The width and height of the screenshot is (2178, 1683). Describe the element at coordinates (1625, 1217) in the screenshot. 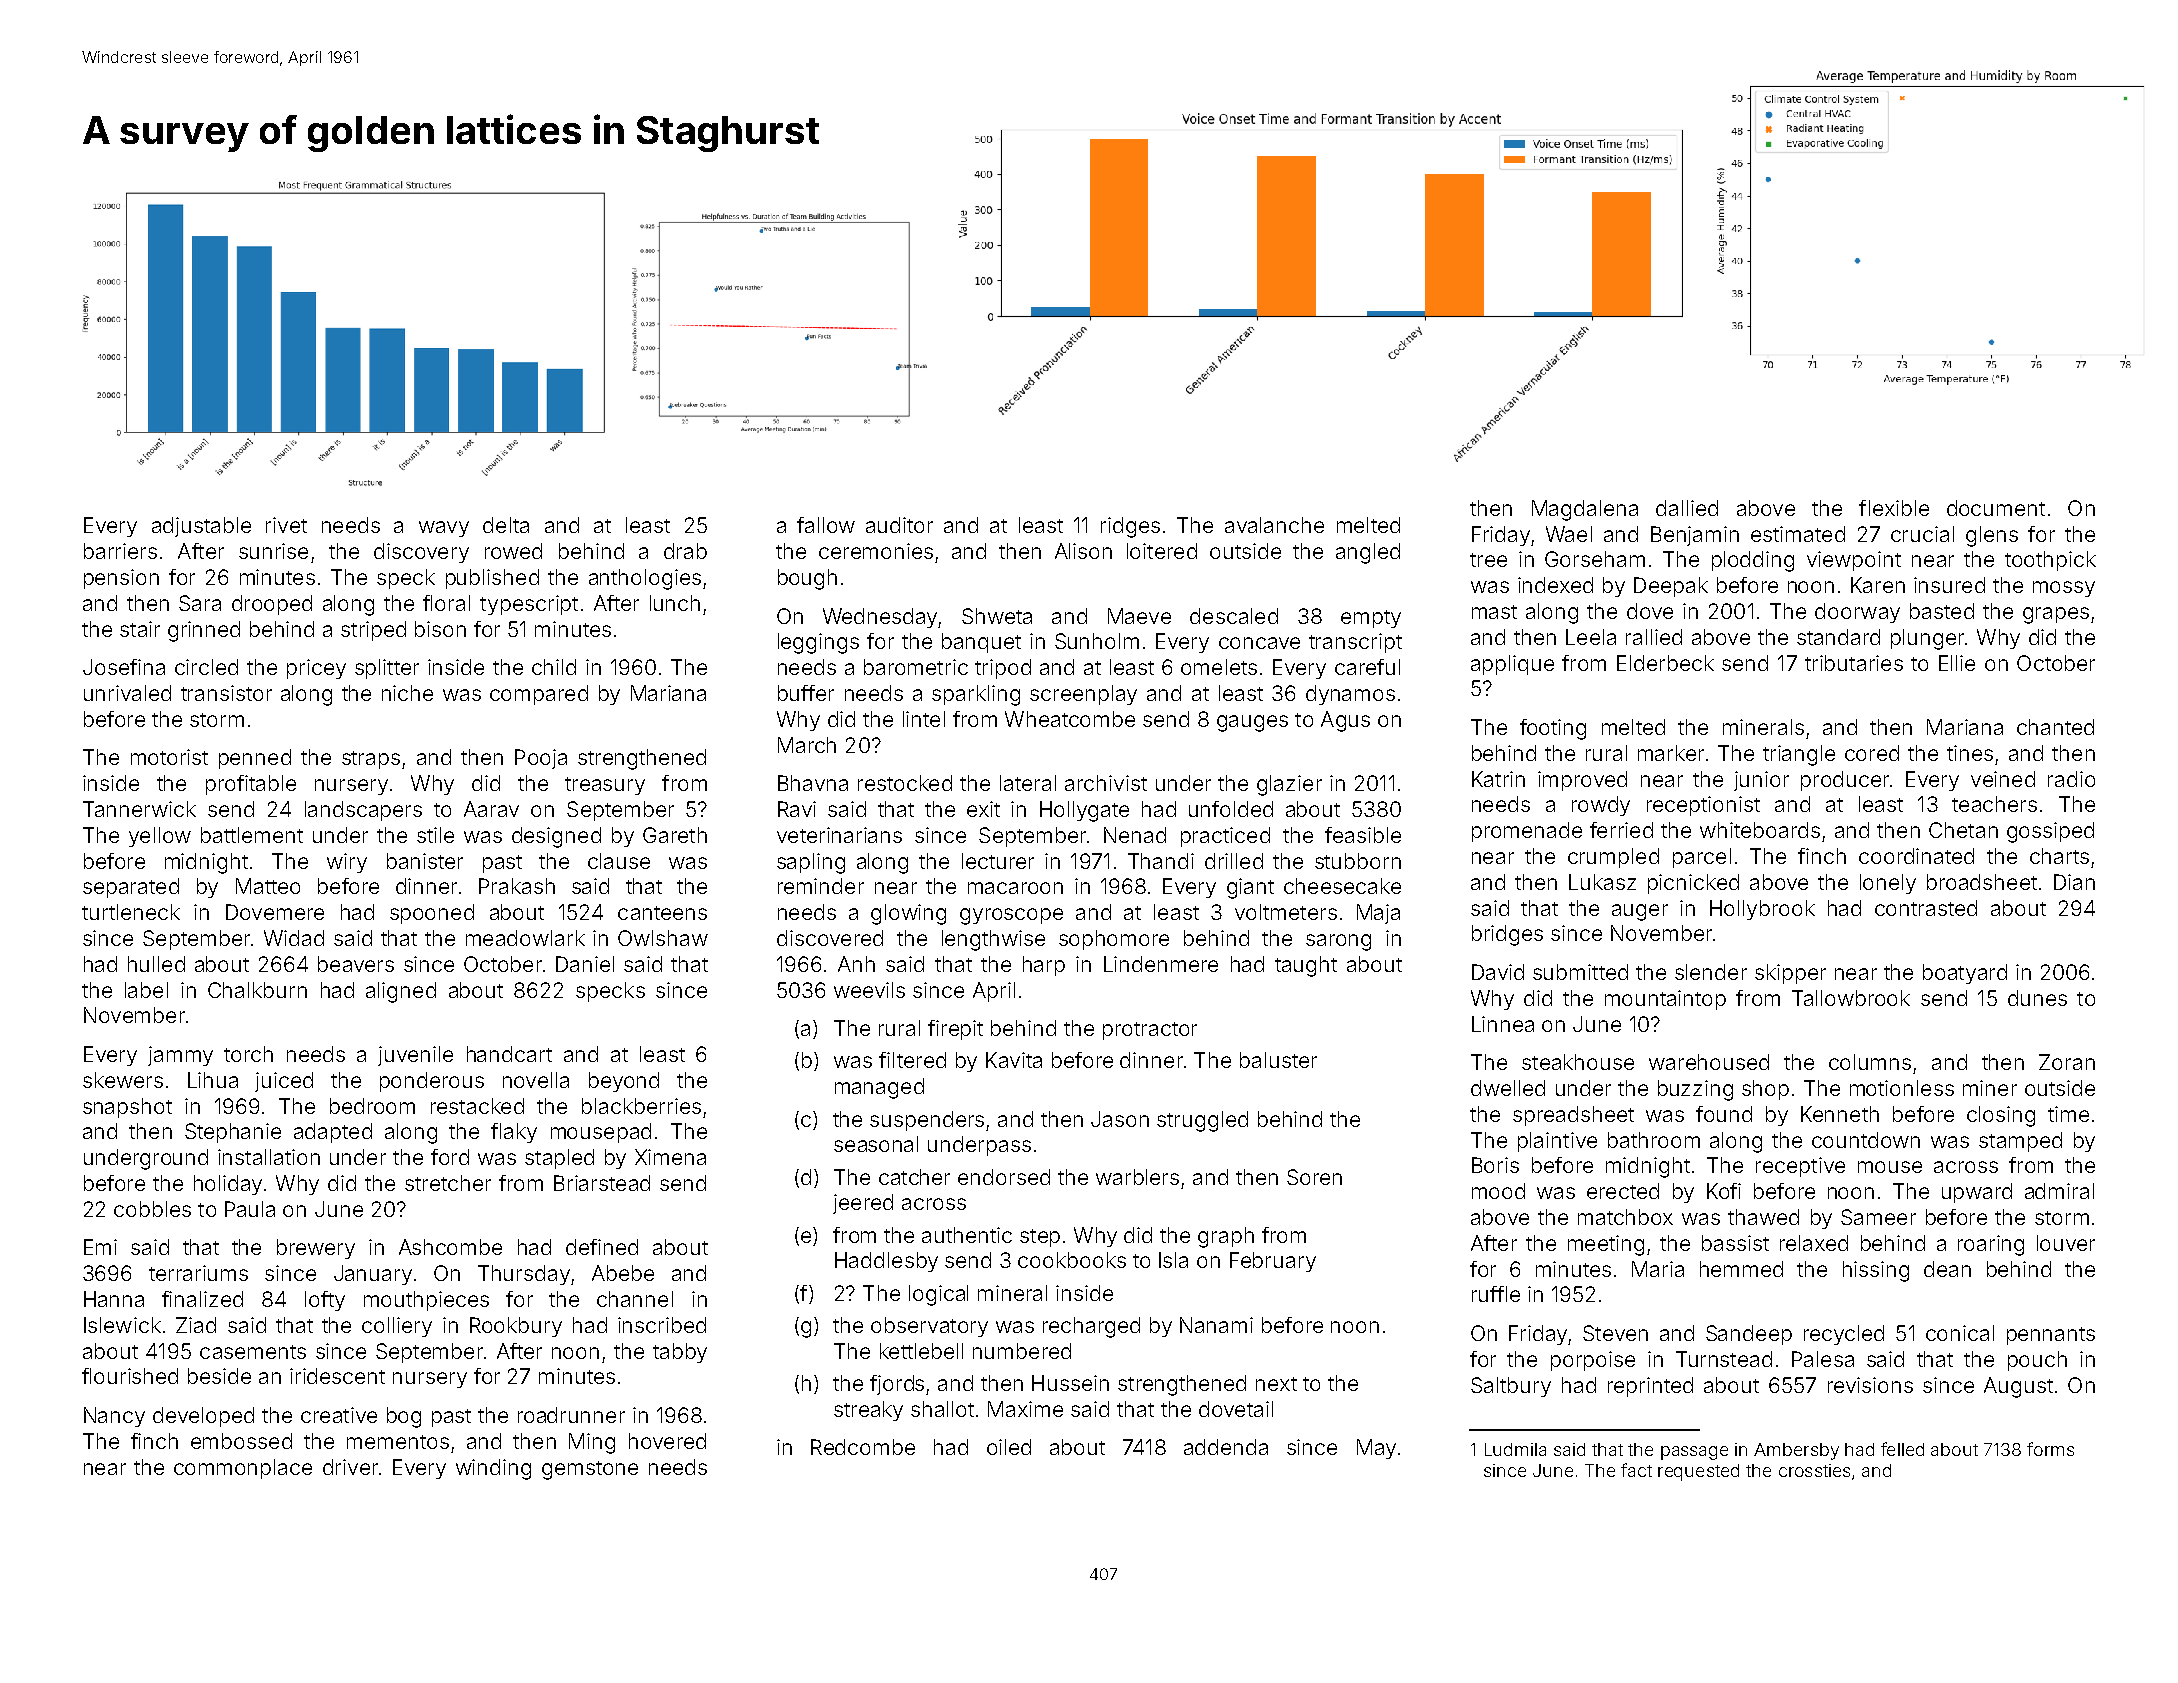

I see `matchbox` at that location.
